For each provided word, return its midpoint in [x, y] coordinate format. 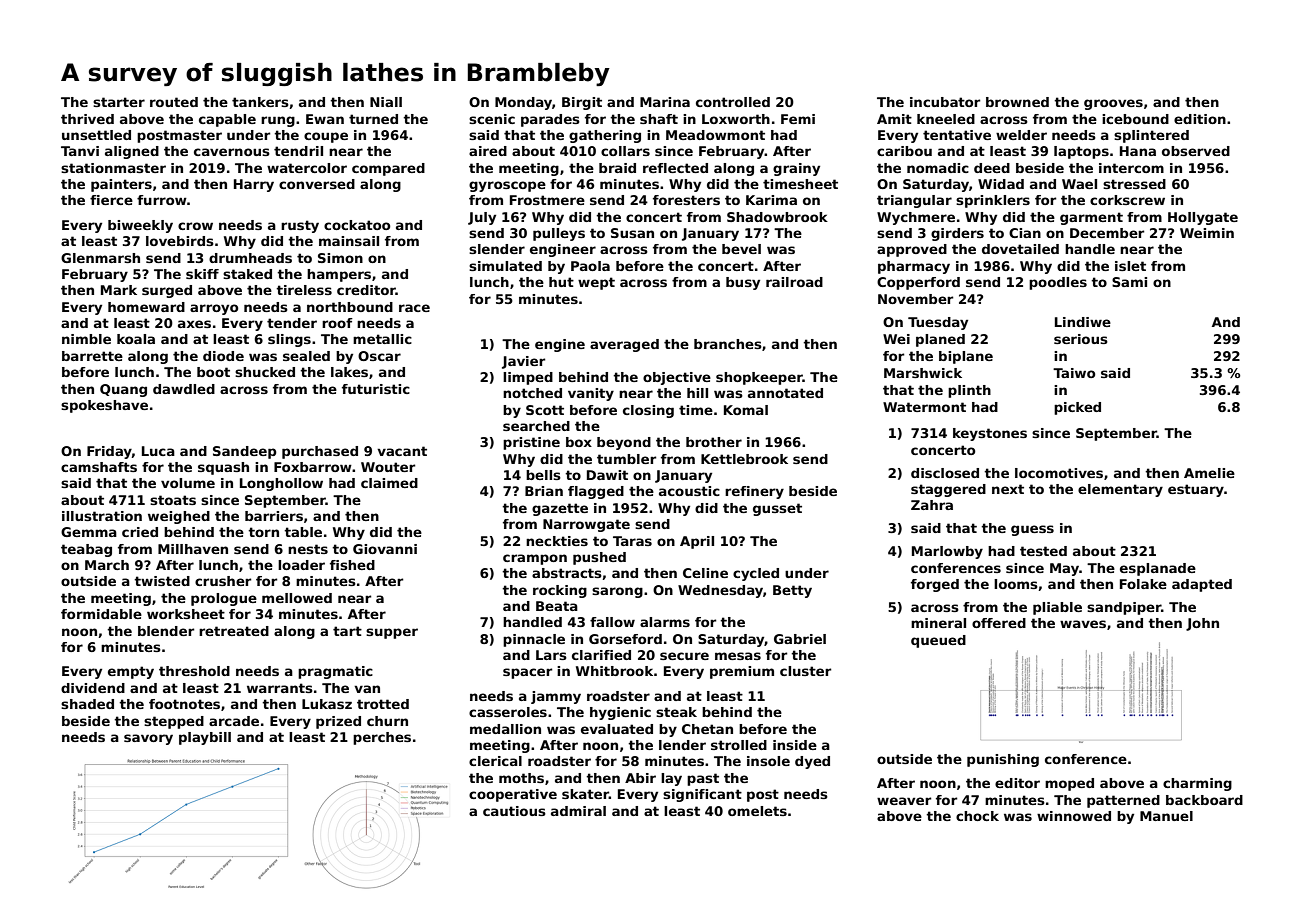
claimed [389, 483]
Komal [746, 410]
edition [1200, 119]
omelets [757, 811]
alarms [665, 622]
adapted [1202, 585]
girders [957, 234]
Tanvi [80, 151]
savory [148, 739]
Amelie [1209, 473]
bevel [741, 249]
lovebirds [180, 241]
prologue [224, 599]
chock [977, 816]
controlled [733, 102]
